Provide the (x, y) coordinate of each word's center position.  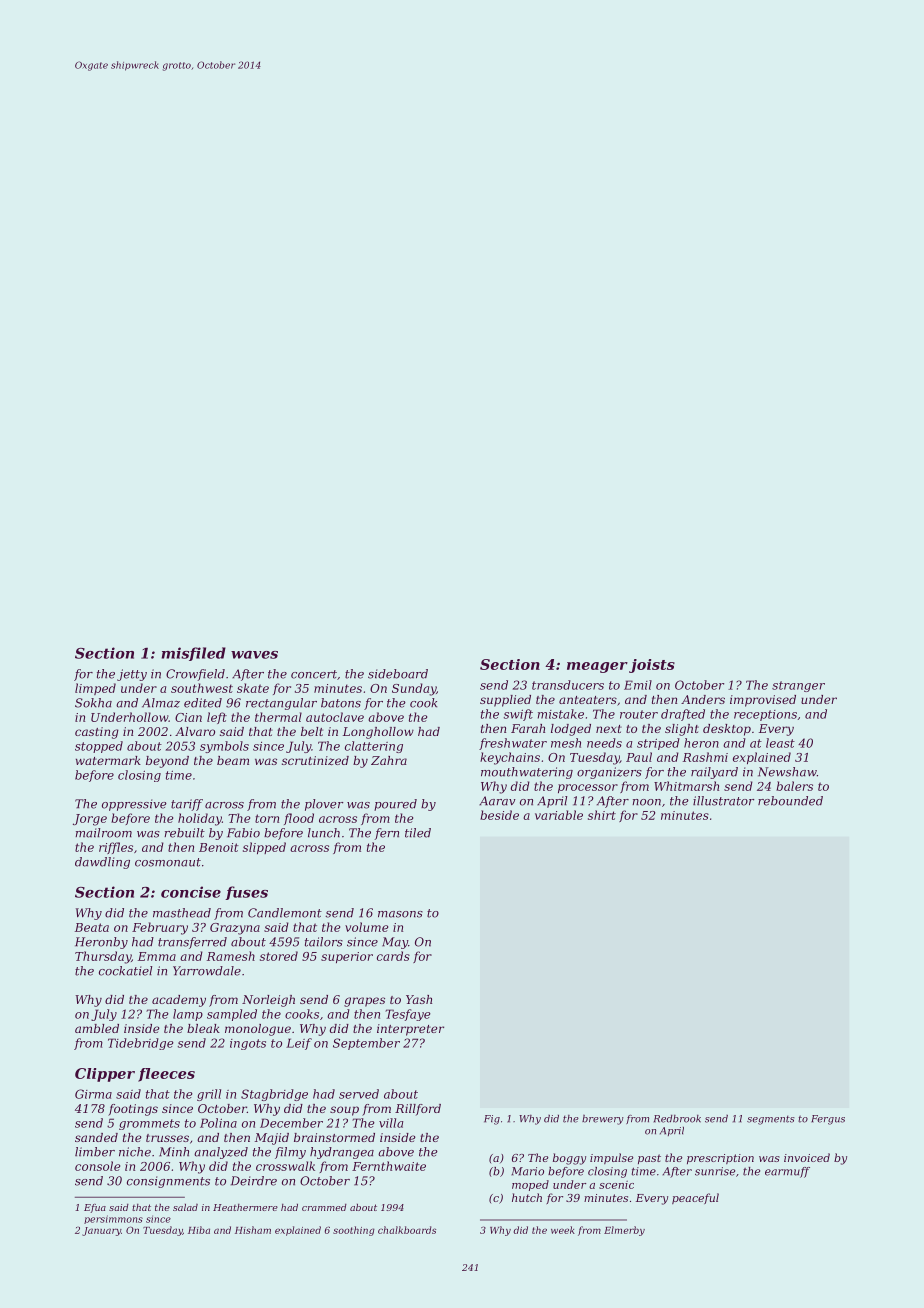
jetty (132, 675)
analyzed (221, 1153)
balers (794, 786)
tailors (324, 942)
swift (518, 715)
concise (191, 892)
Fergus (828, 1120)
